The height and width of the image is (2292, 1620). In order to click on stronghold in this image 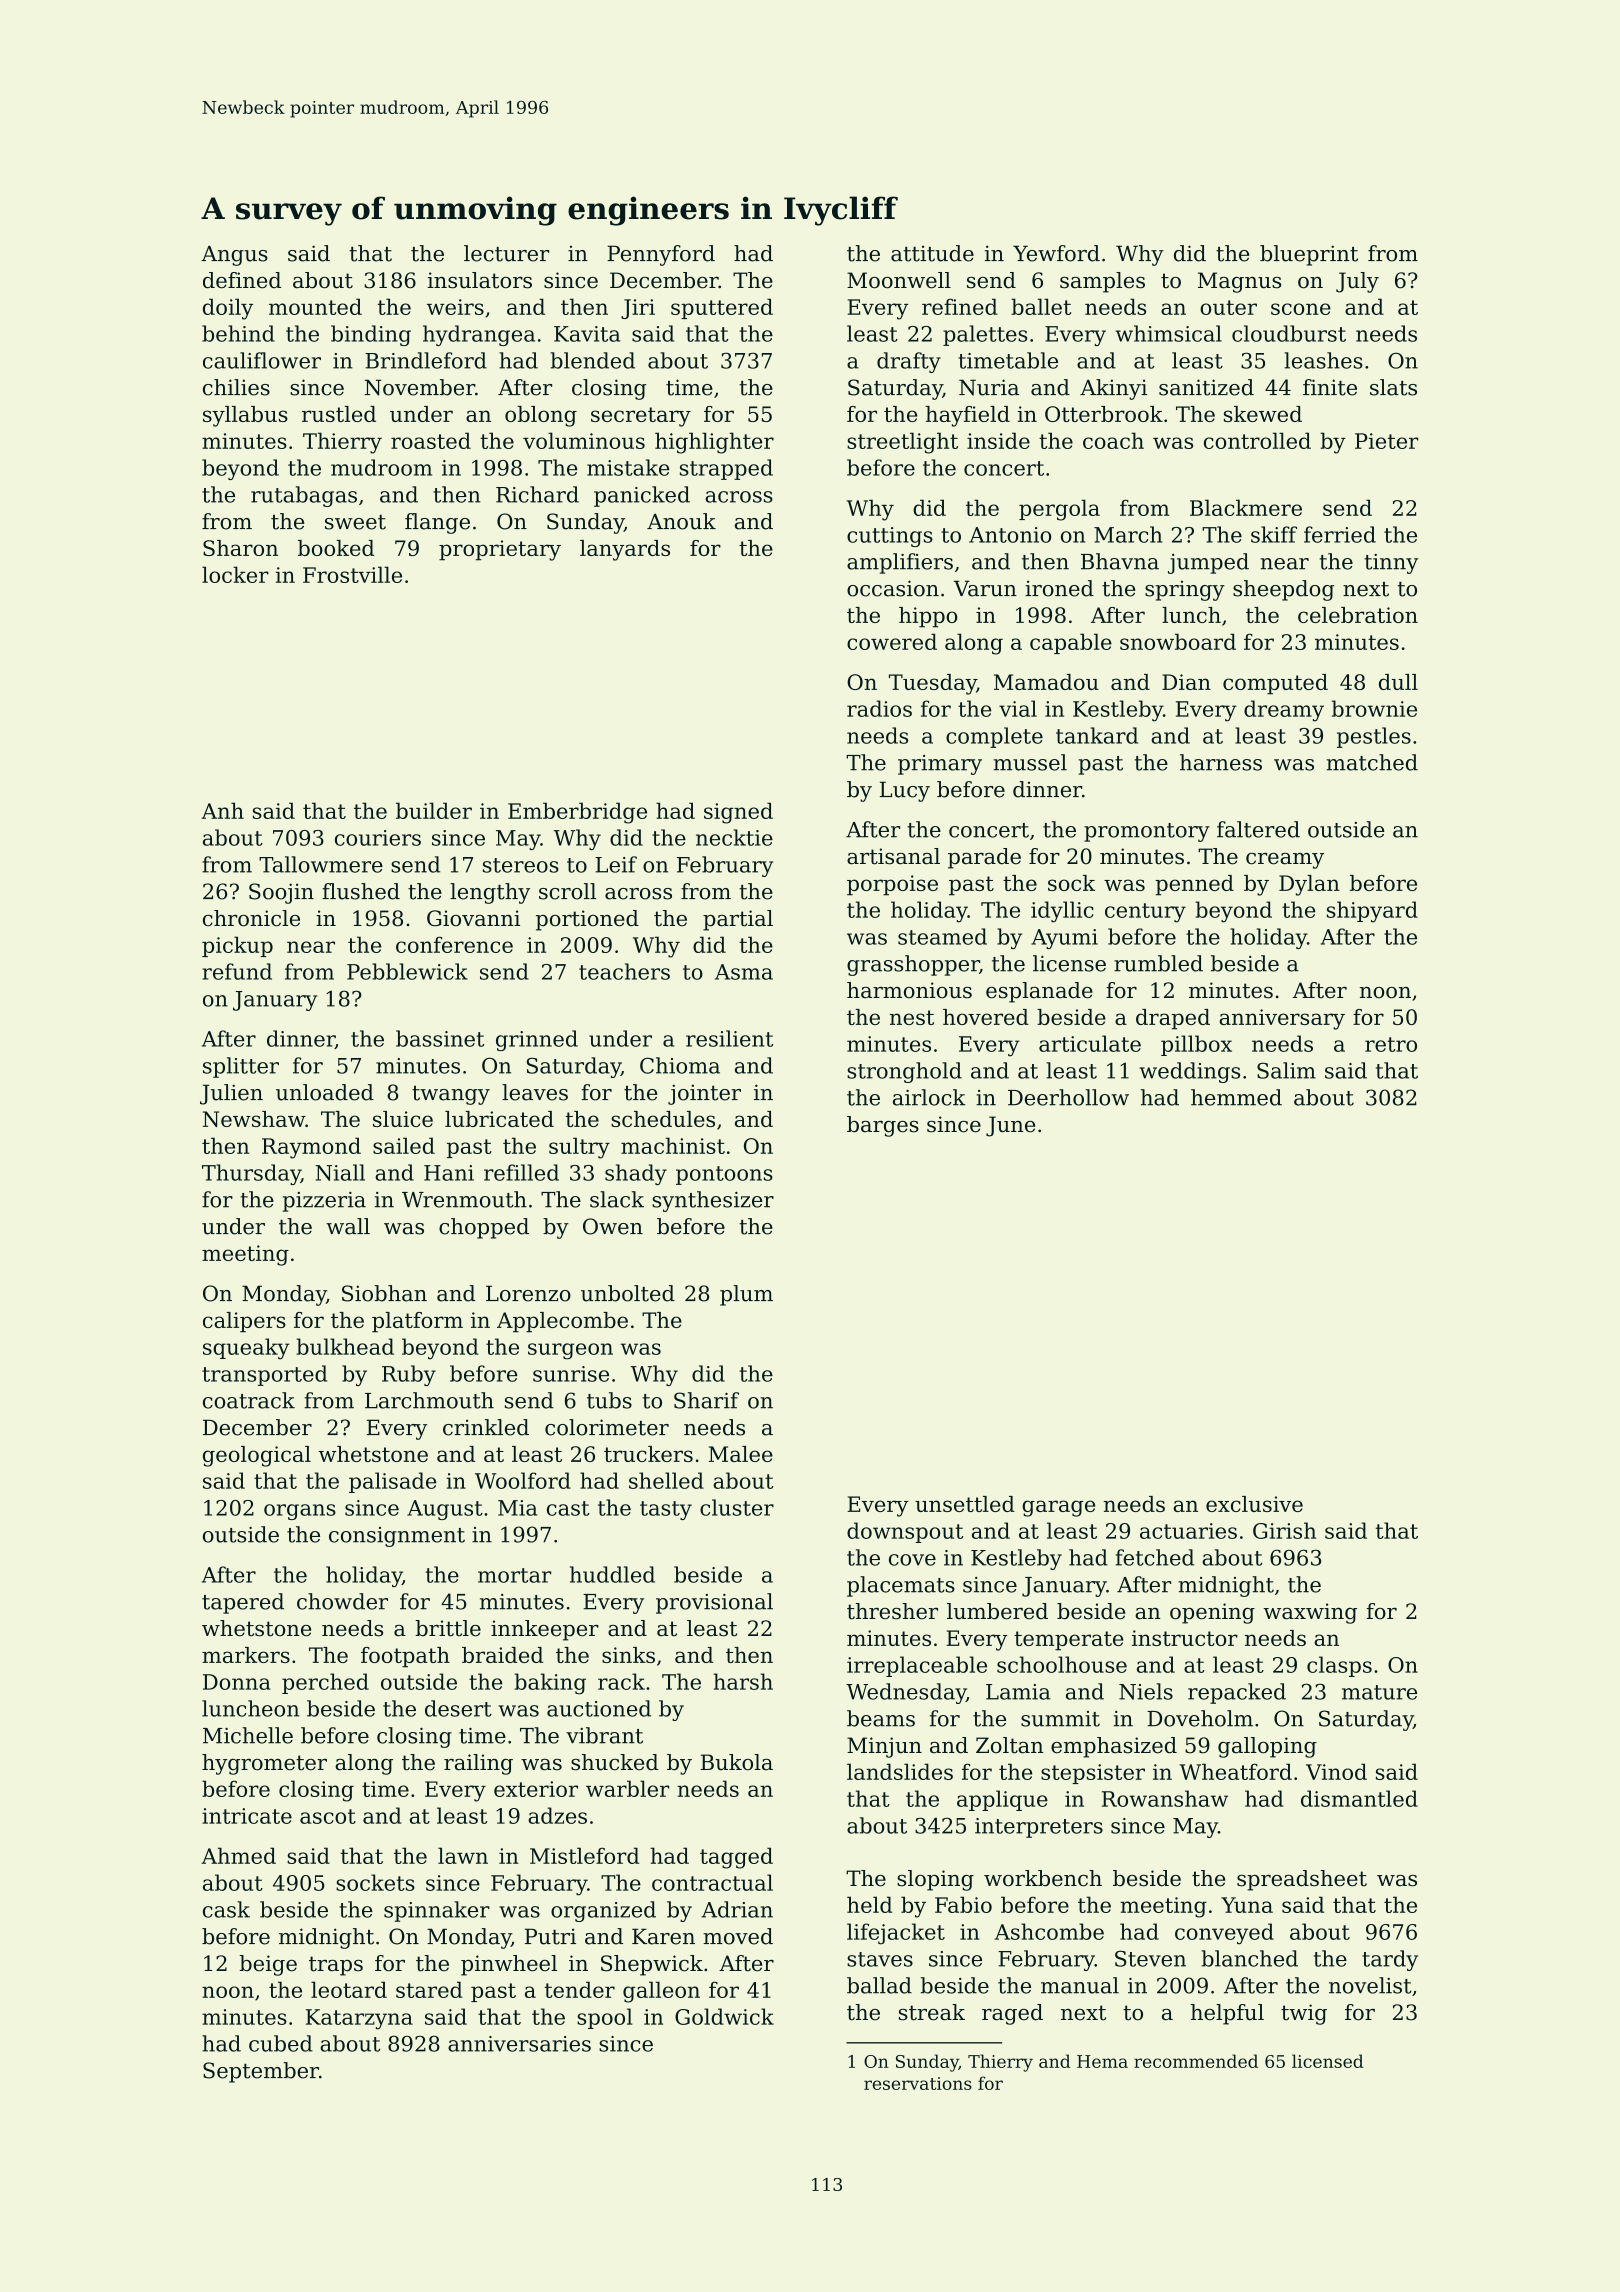, I will do `click(904, 1072)`.
